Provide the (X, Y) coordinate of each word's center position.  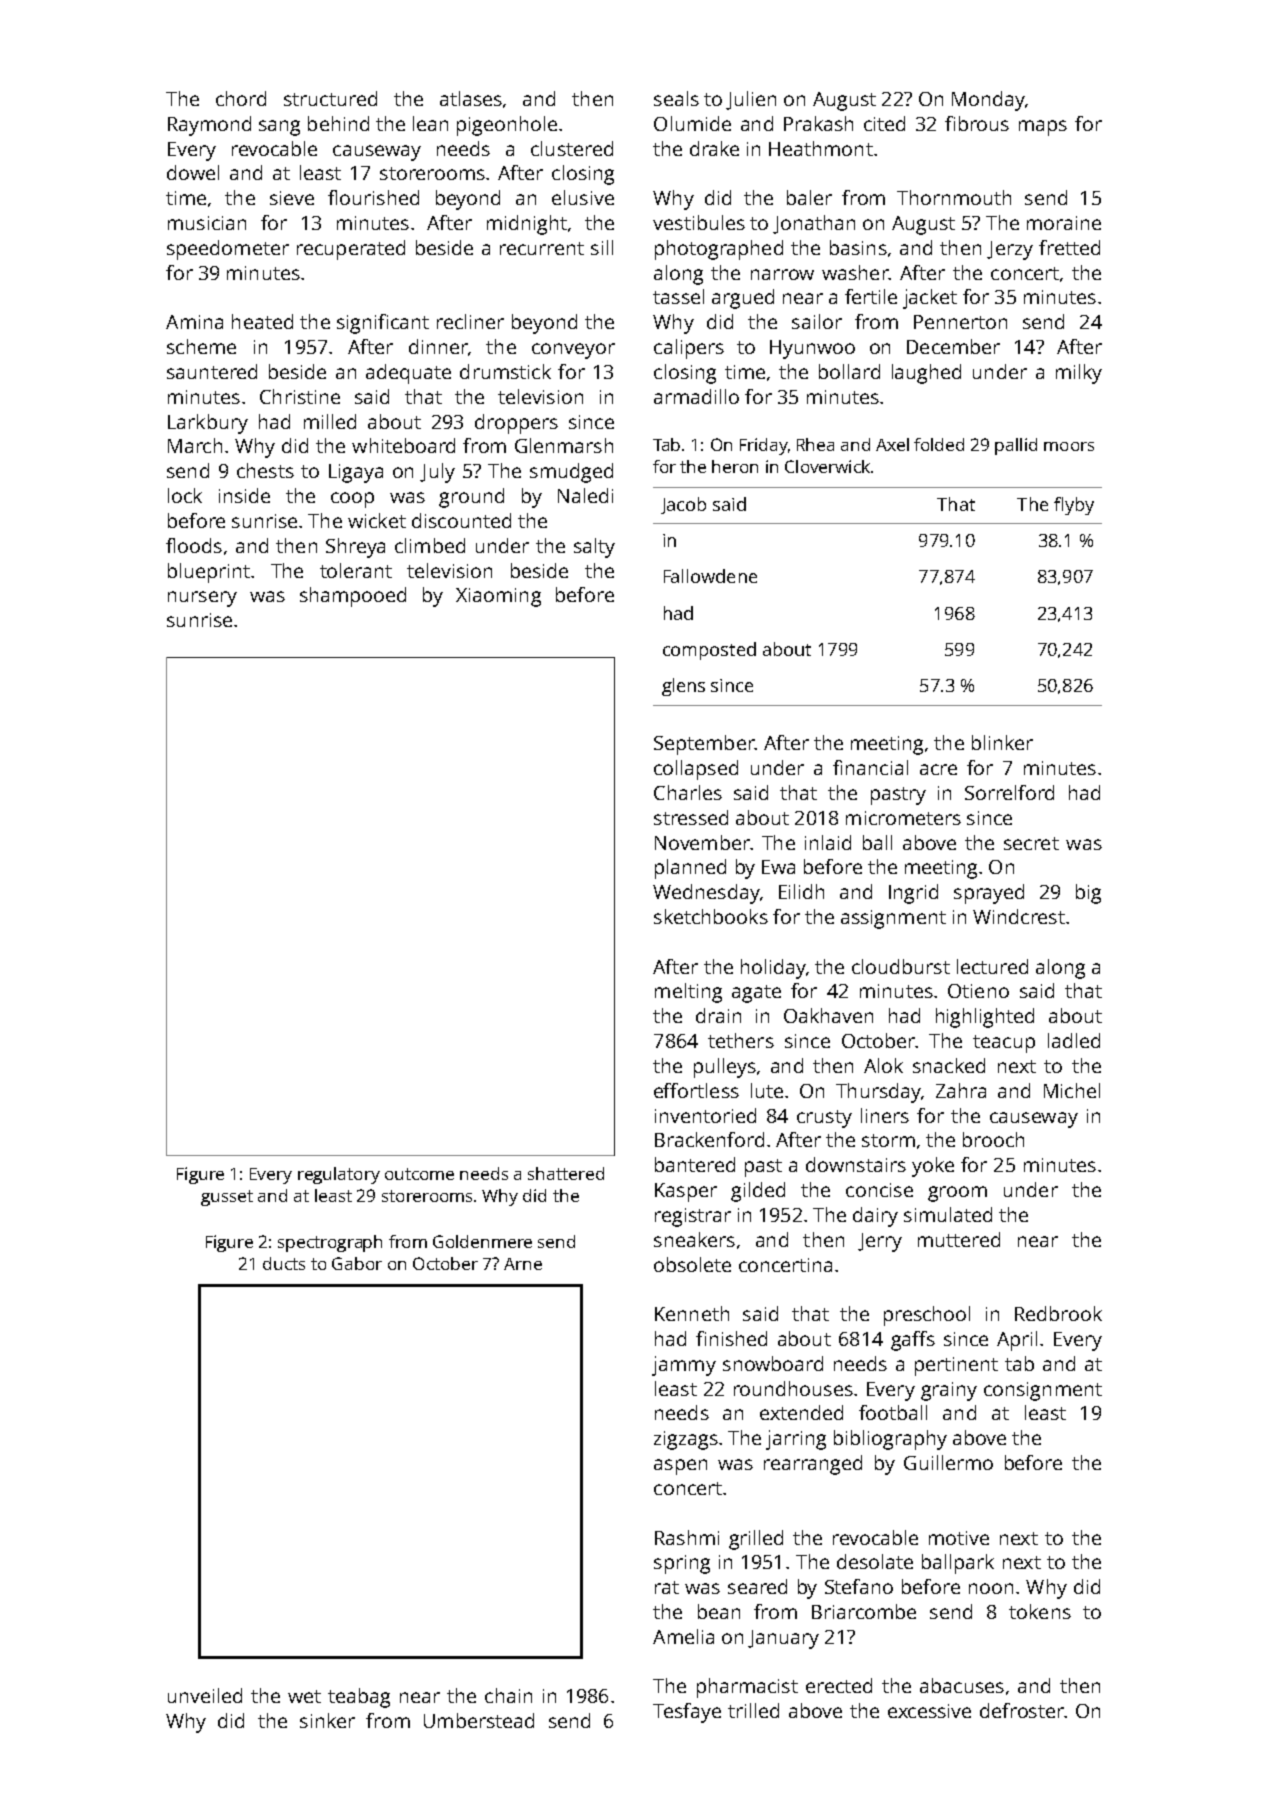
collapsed (696, 770)
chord (241, 98)
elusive (583, 197)
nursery (202, 599)
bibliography (890, 1440)
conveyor (573, 351)
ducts (284, 1263)
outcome (419, 1174)
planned (690, 869)
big (1088, 894)
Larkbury (208, 424)
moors (1069, 446)
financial (870, 767)
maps (1043, 128)
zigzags (686, 1440)
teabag (359, 1698)
